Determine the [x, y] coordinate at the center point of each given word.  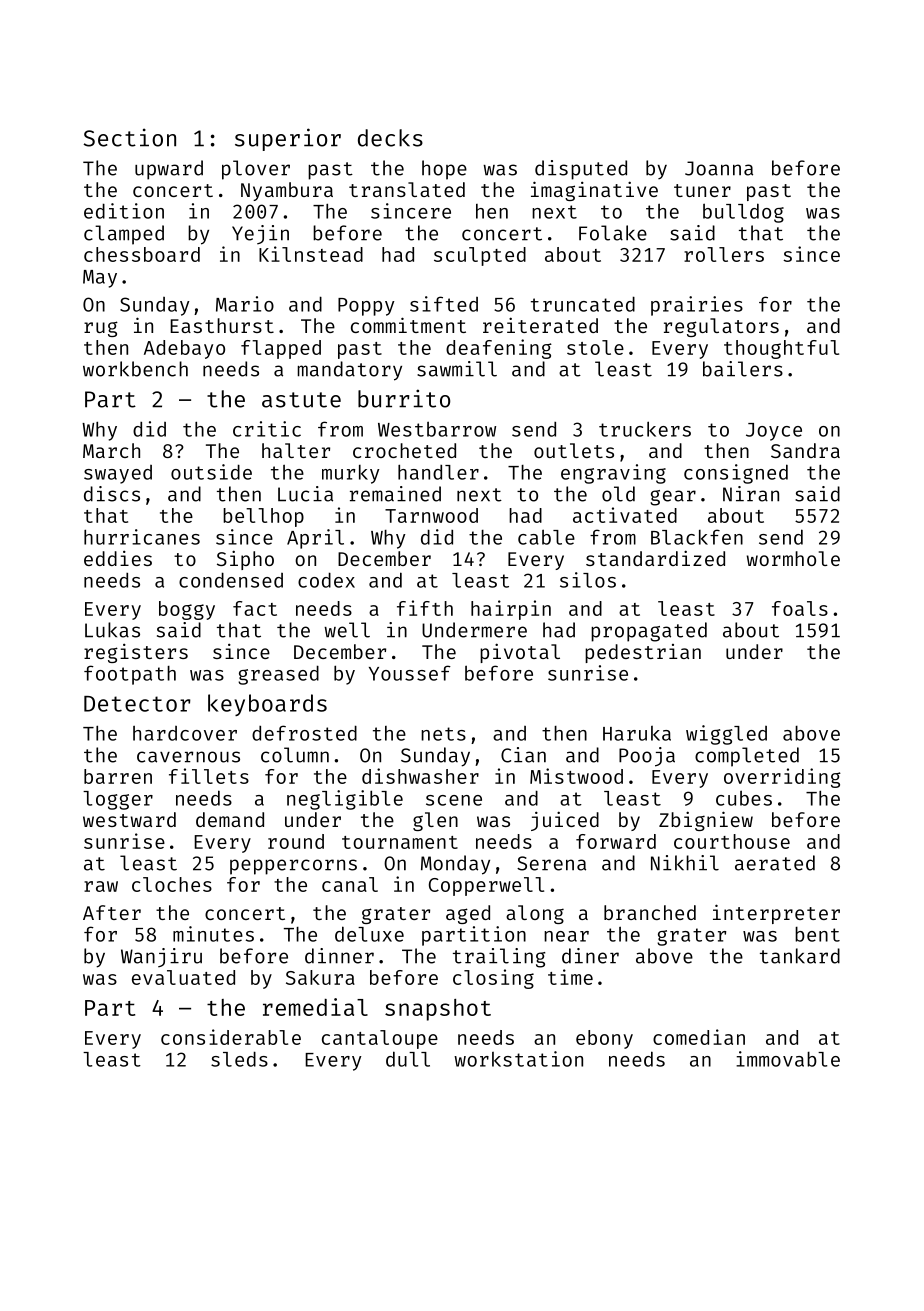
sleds [239, 1059]
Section [129, 137]
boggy [187, 610]
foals [800, 608]
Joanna [719, 168]
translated [407, 189]
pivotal [520, 653]
